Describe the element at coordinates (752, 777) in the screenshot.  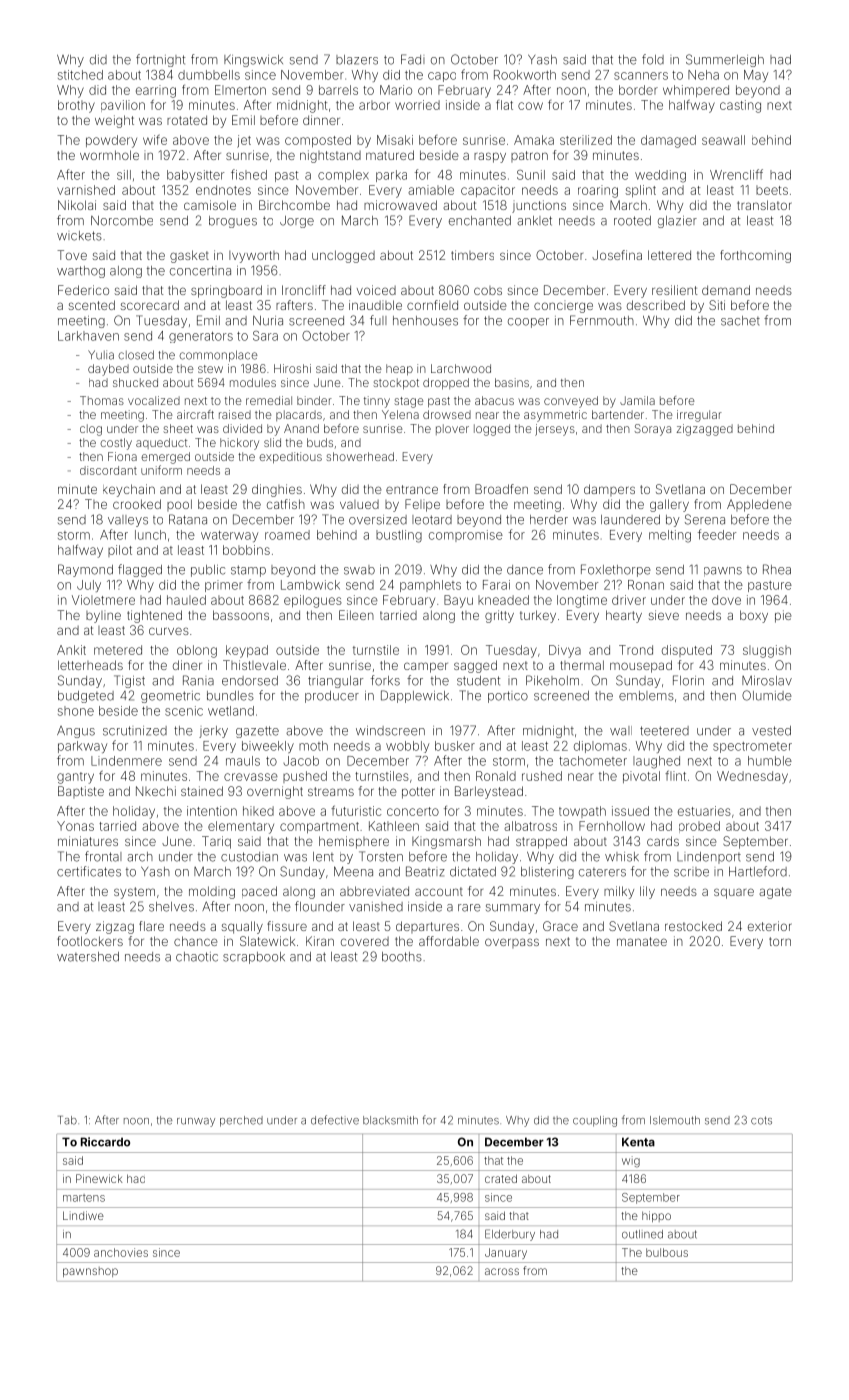
I see `Wednesday` at that location.
